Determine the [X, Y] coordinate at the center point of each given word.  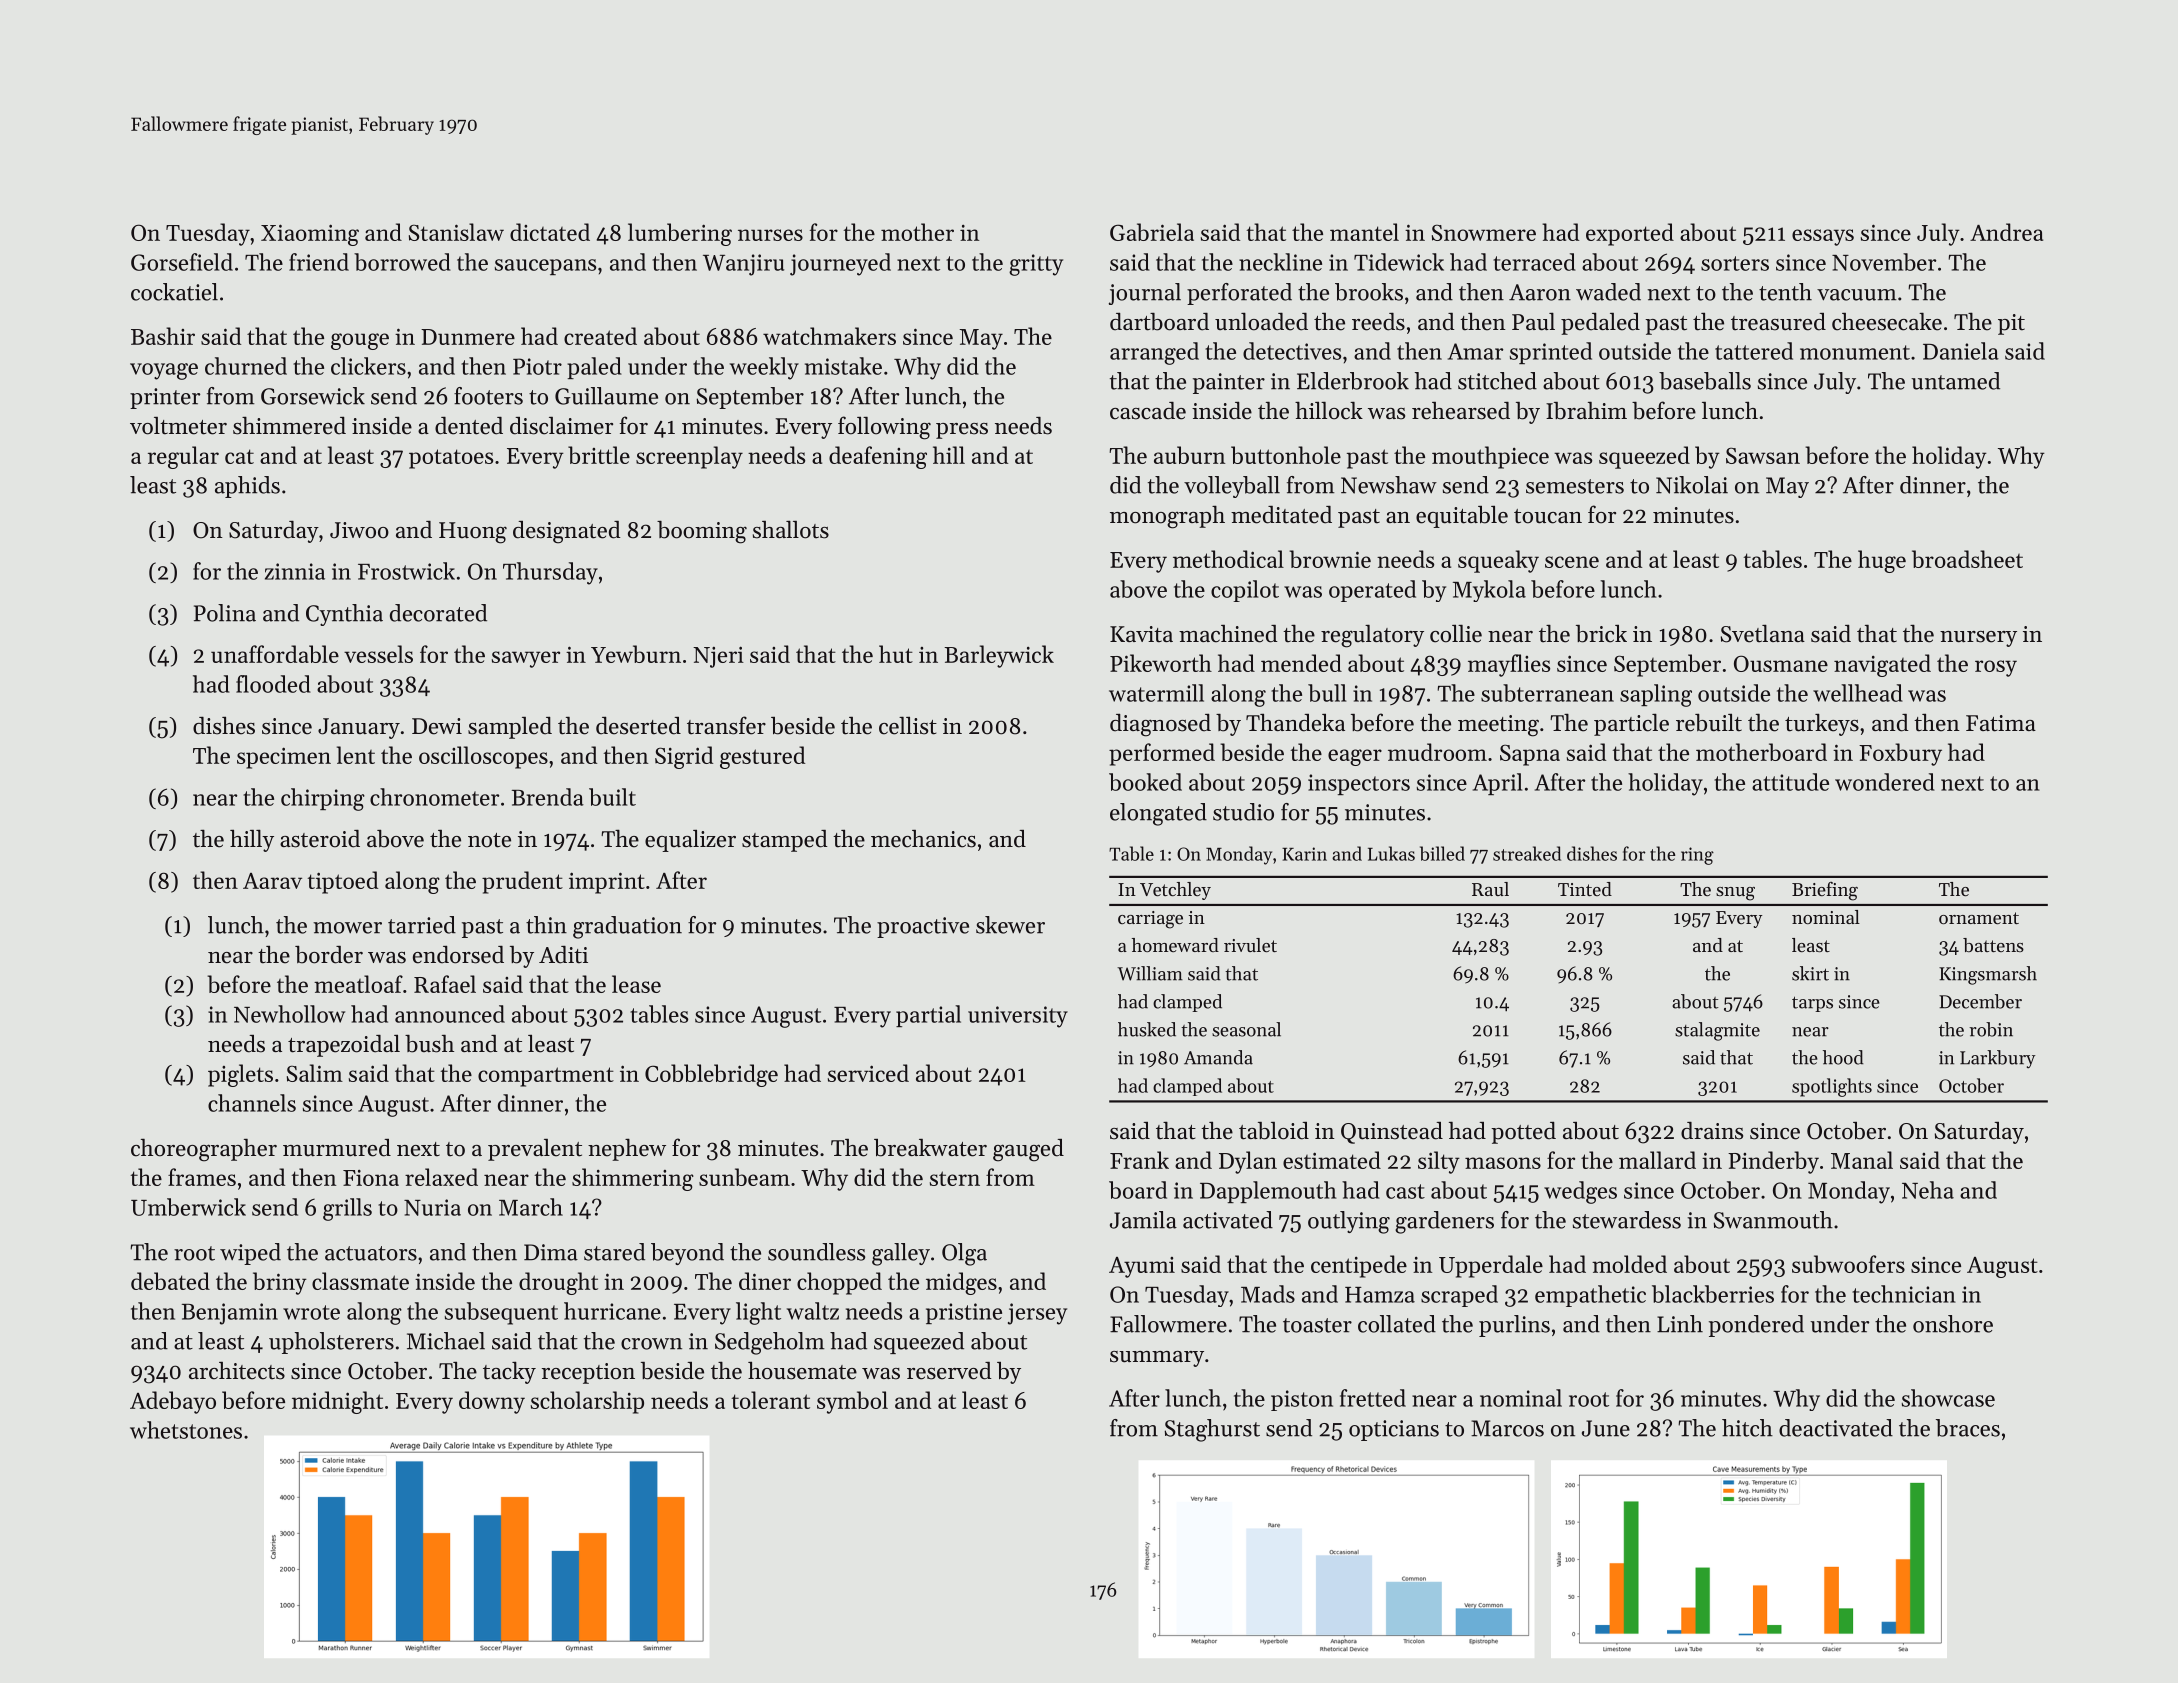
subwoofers [1848, 1264]
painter [1229, 383]
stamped [785, 841]
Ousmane [1781, 663]
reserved [949, 1371]
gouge [360, 341]
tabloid [1274, 1131]
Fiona [371, 1178]
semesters [1575, 486]
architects [237, 1371]
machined [1228, 634]
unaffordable [275, 654]
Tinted [1585, 889]
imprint [607, 883]
